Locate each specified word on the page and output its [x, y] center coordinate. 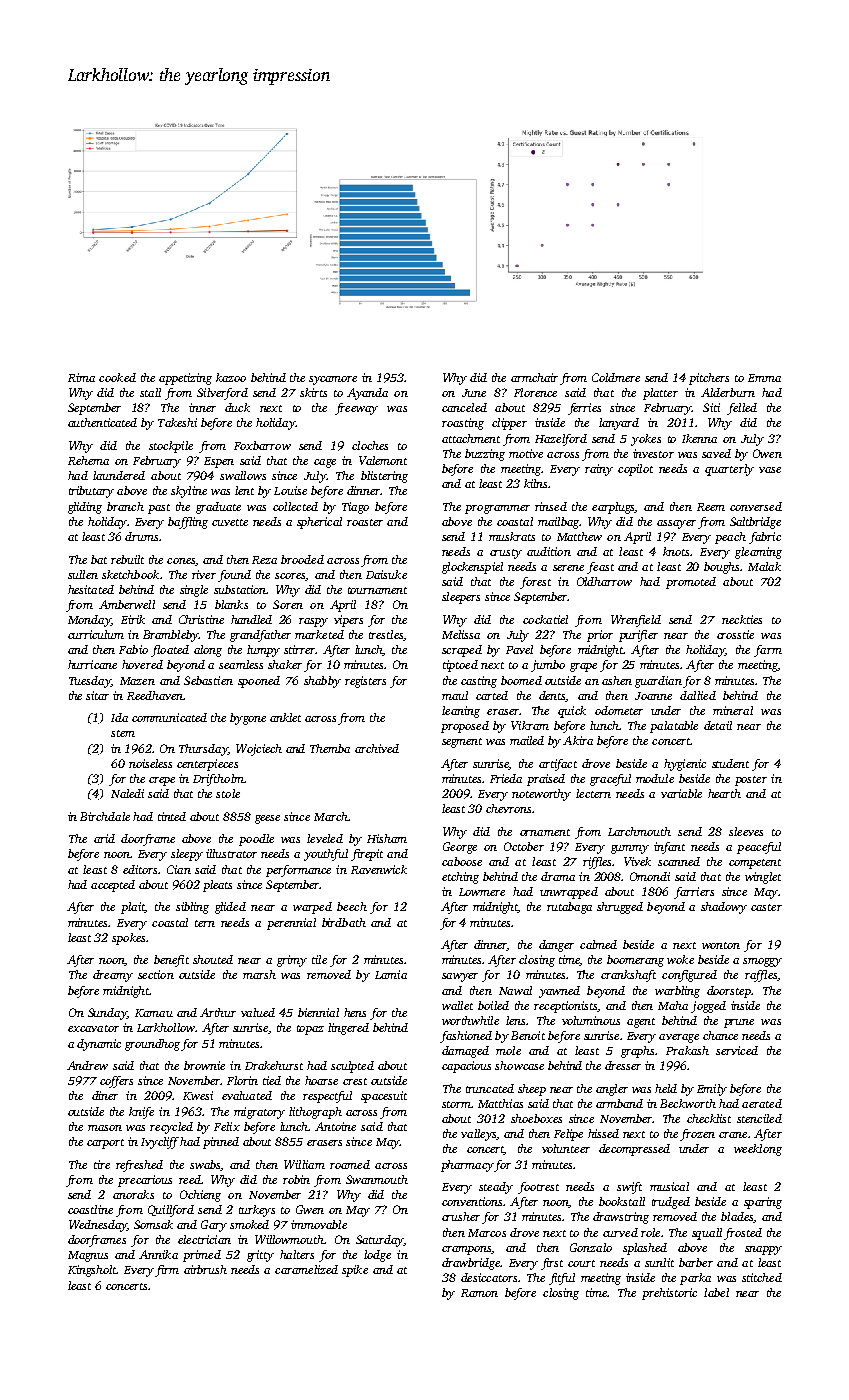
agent [641, 1023]
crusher [461, 1216]
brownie [204, 1065]
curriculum [96, 634]
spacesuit [384, 1097]
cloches [370, 445]
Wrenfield [636, 621]
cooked [117, 377]
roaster [365, 522]
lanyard [619, 424]
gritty [260, 1256]
